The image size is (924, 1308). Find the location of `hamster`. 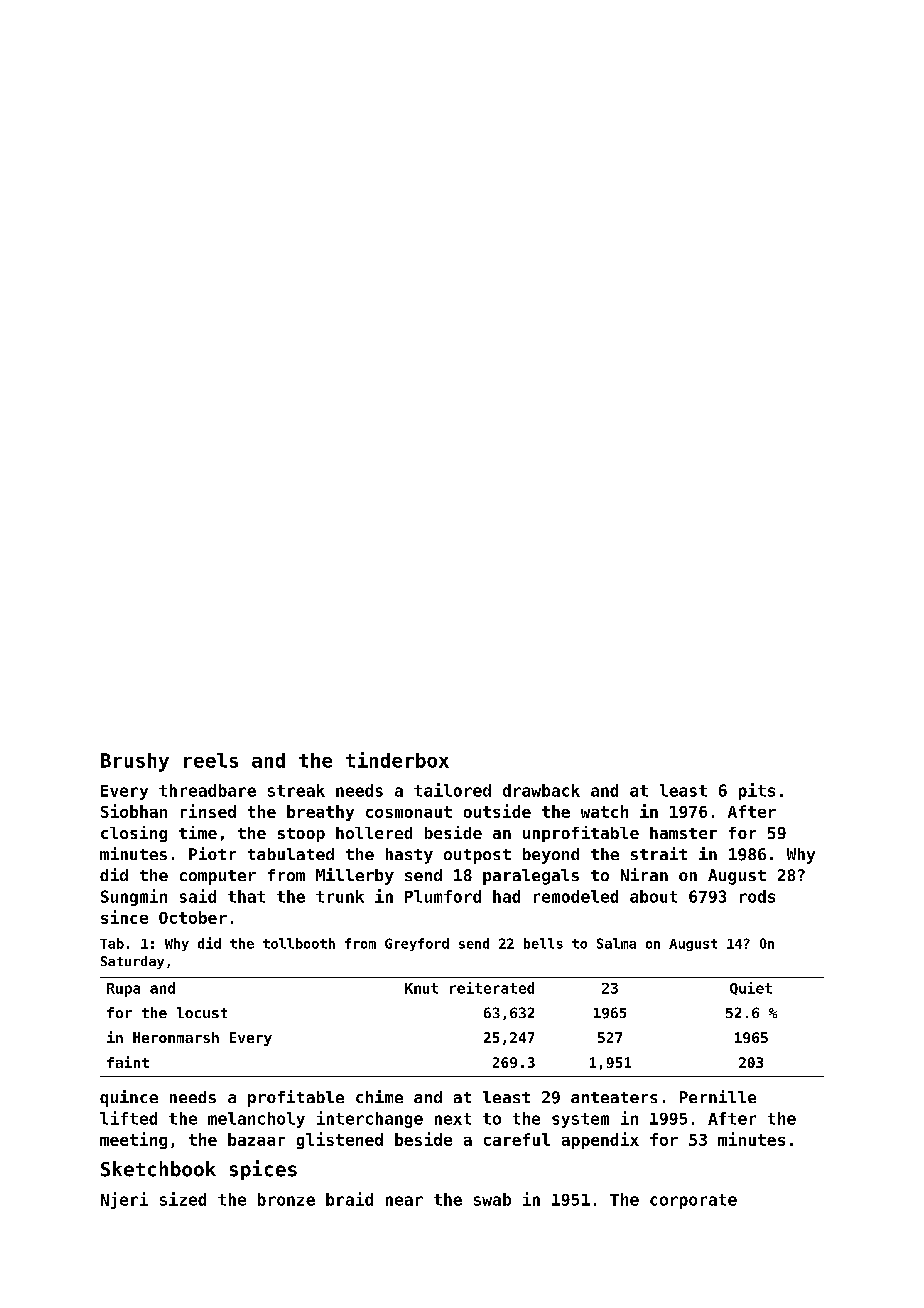

hamster is located at coordinates (683, 833).
